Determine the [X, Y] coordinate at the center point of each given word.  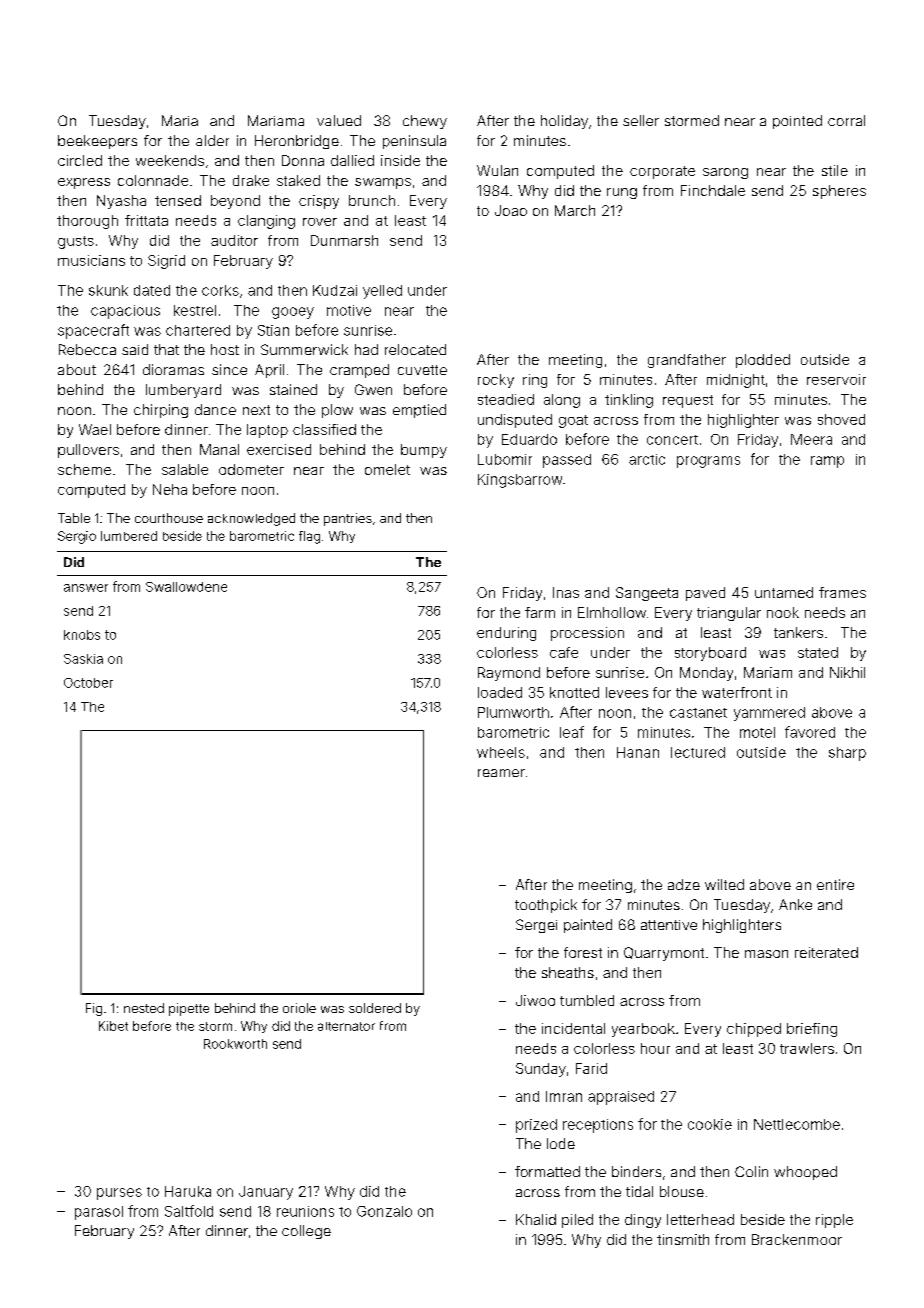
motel [757, 732]
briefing [812, 1030]
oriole [299, 1008]
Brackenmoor [797, 1239]
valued [339, 120]
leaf [572, 732]
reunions [305, 1211]
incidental [573, 1028]
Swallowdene [186, 587]
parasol [99, 1213]
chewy [425, 122]
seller [641, 120]
